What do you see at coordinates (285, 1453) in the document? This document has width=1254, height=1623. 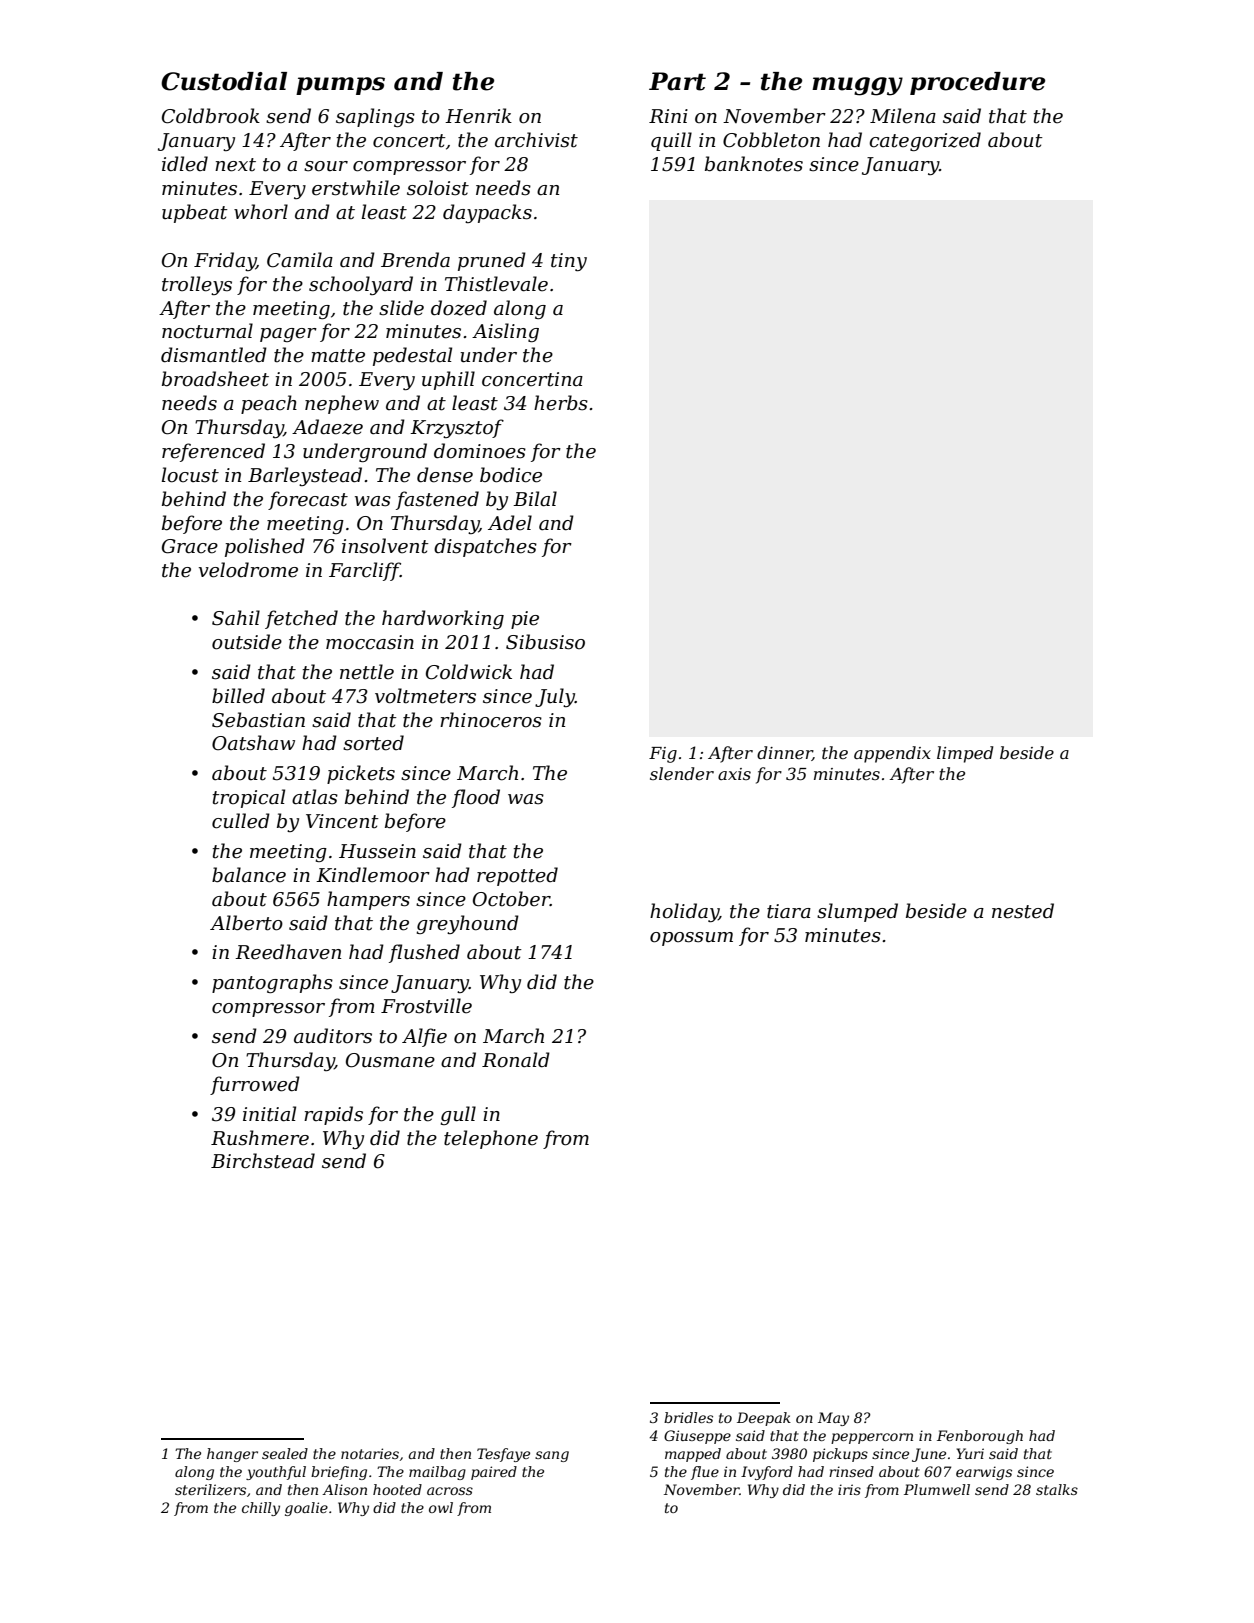 I see `sealed` at bounding box center [285, 1453].
